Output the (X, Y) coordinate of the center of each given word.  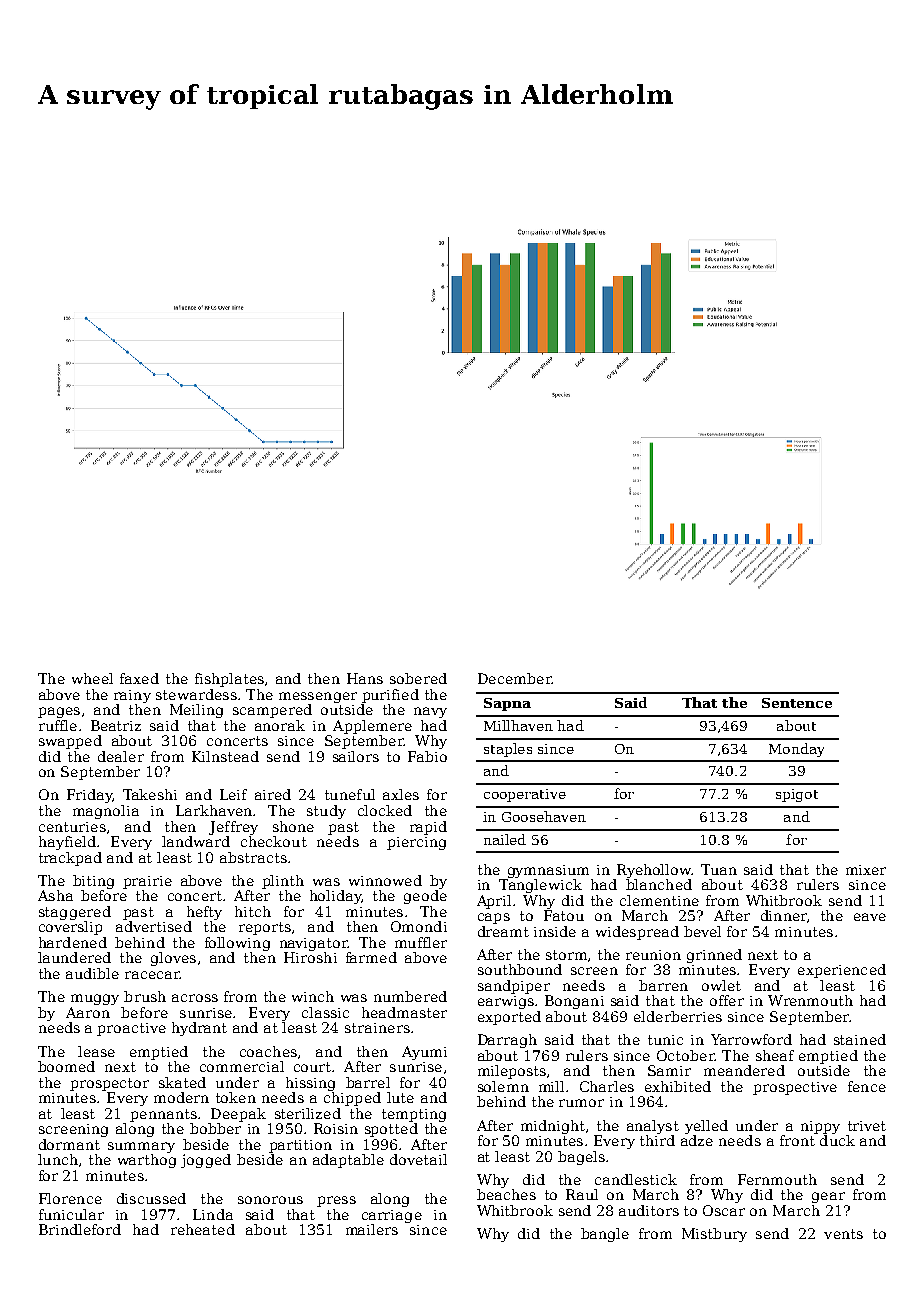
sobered (418, 678)
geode (425, 897)
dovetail (418, 1159)
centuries (72, 827)
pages (59, 712)
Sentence (797, 703)
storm (566, 955)
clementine (659, 900)
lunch (58, 1159)
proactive (131, 1029)
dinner (784, 915)
